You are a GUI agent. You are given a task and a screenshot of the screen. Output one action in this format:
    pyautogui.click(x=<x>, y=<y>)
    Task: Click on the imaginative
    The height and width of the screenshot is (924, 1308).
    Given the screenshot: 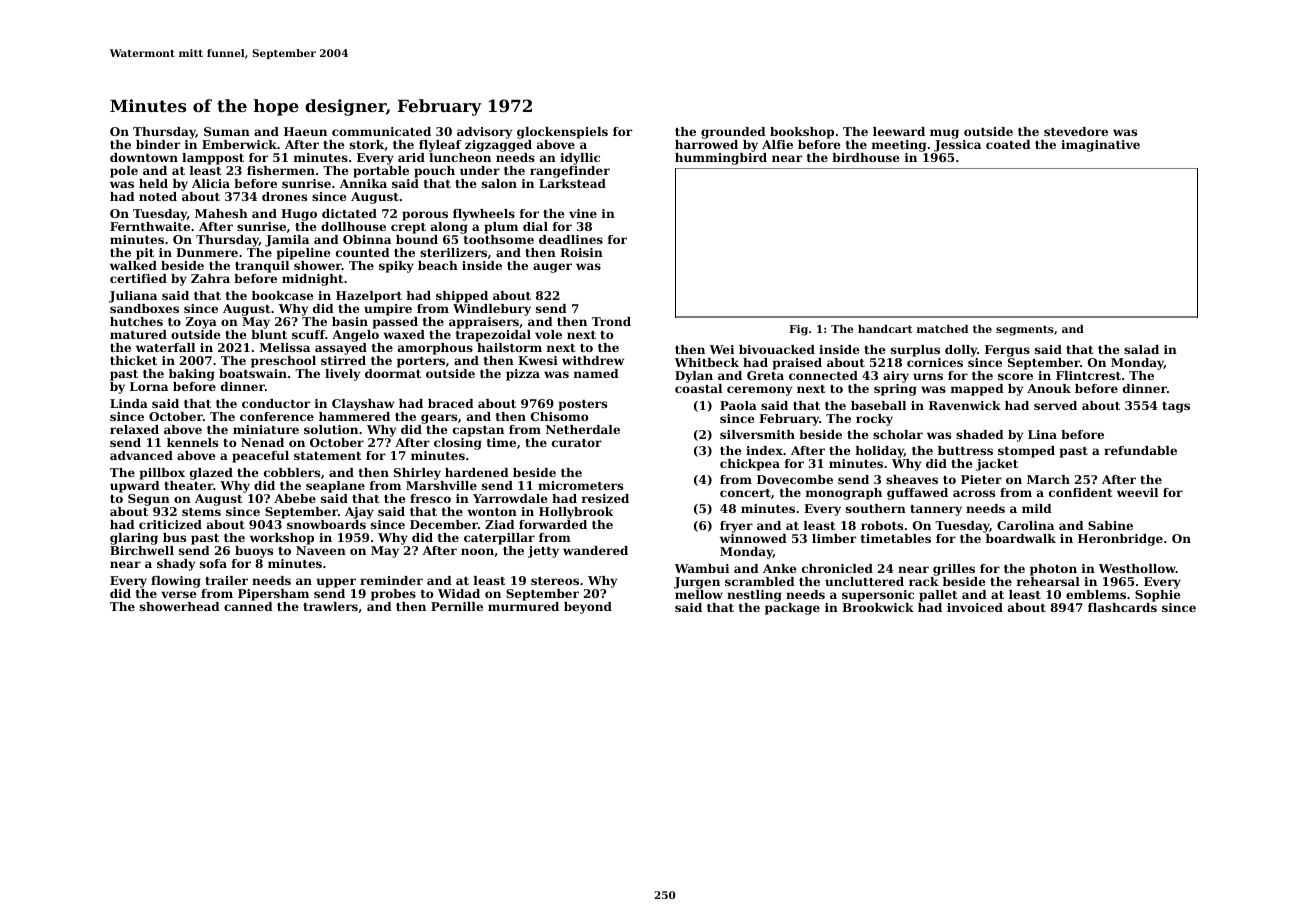 What is the action you would take?
    pyautogui.click(x=1100, y=146)
